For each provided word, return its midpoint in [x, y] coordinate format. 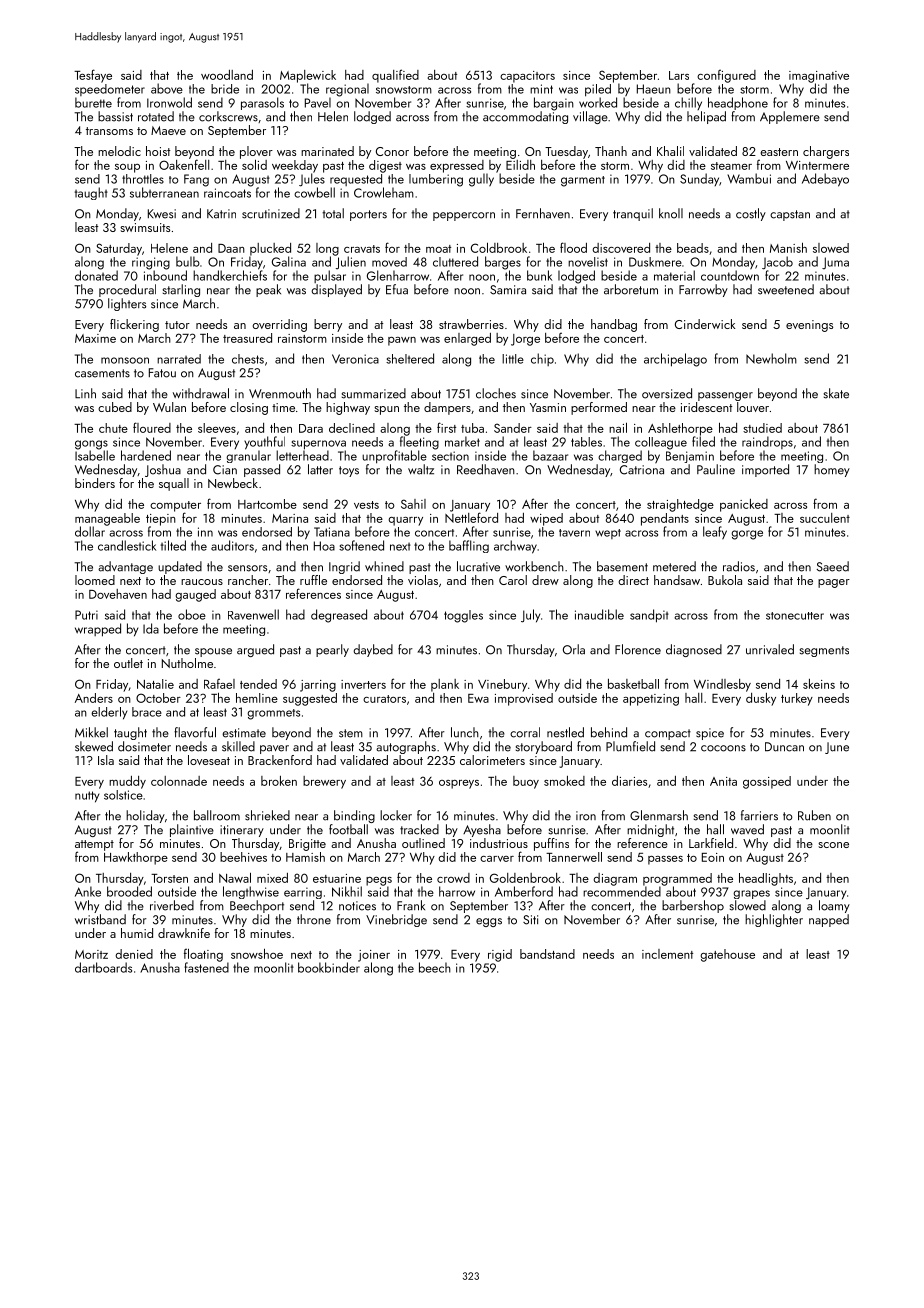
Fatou [162, 373]
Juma [835, 263]
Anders [94, 698]
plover [256, 152]
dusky [761, 699]
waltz [421, 469]
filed [703, 441]
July [530, 616]
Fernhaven [543, 213]
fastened [206, 967]
